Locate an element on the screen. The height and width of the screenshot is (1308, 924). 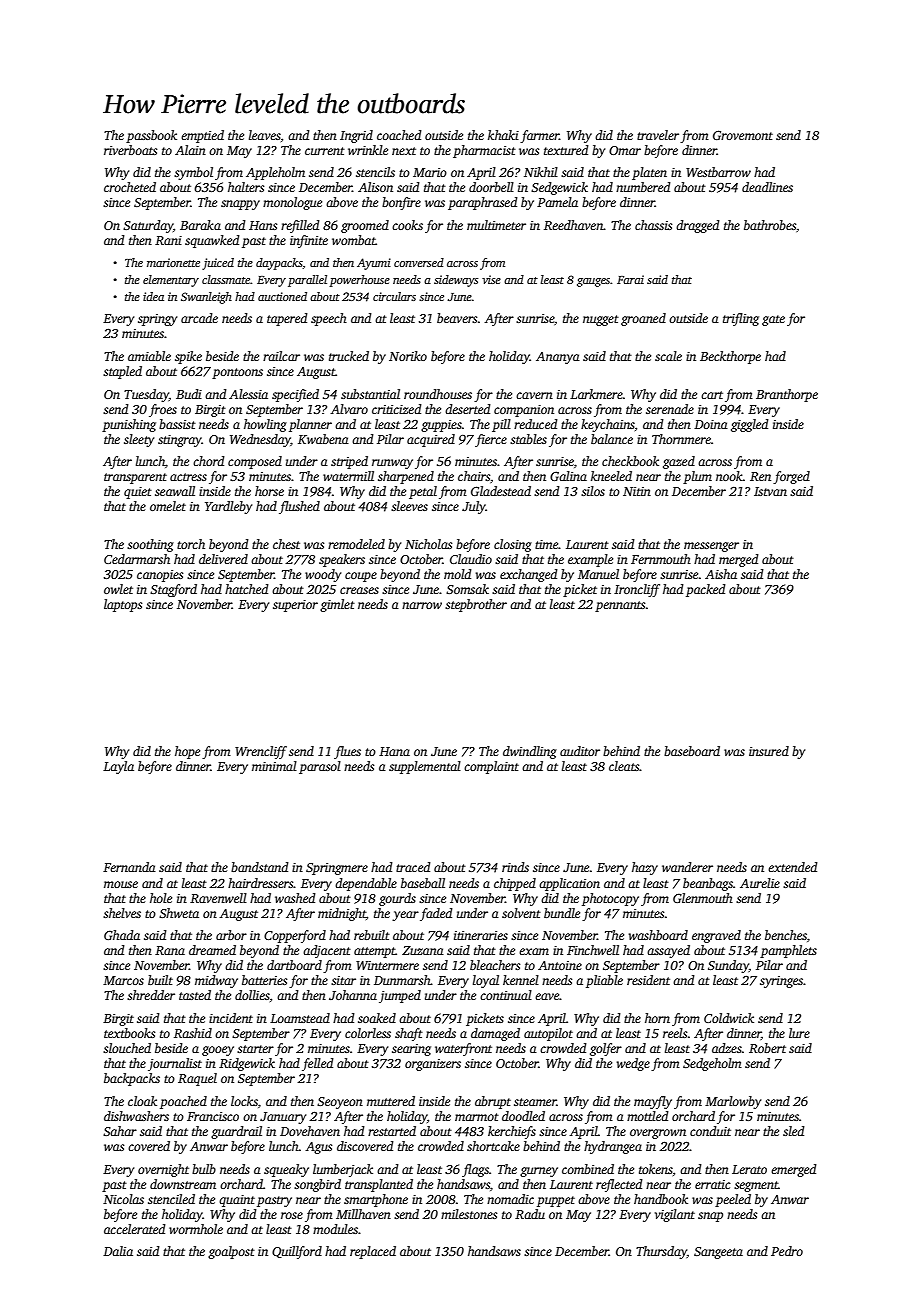
Sangeeta is located at coordinates (718, 1253).
